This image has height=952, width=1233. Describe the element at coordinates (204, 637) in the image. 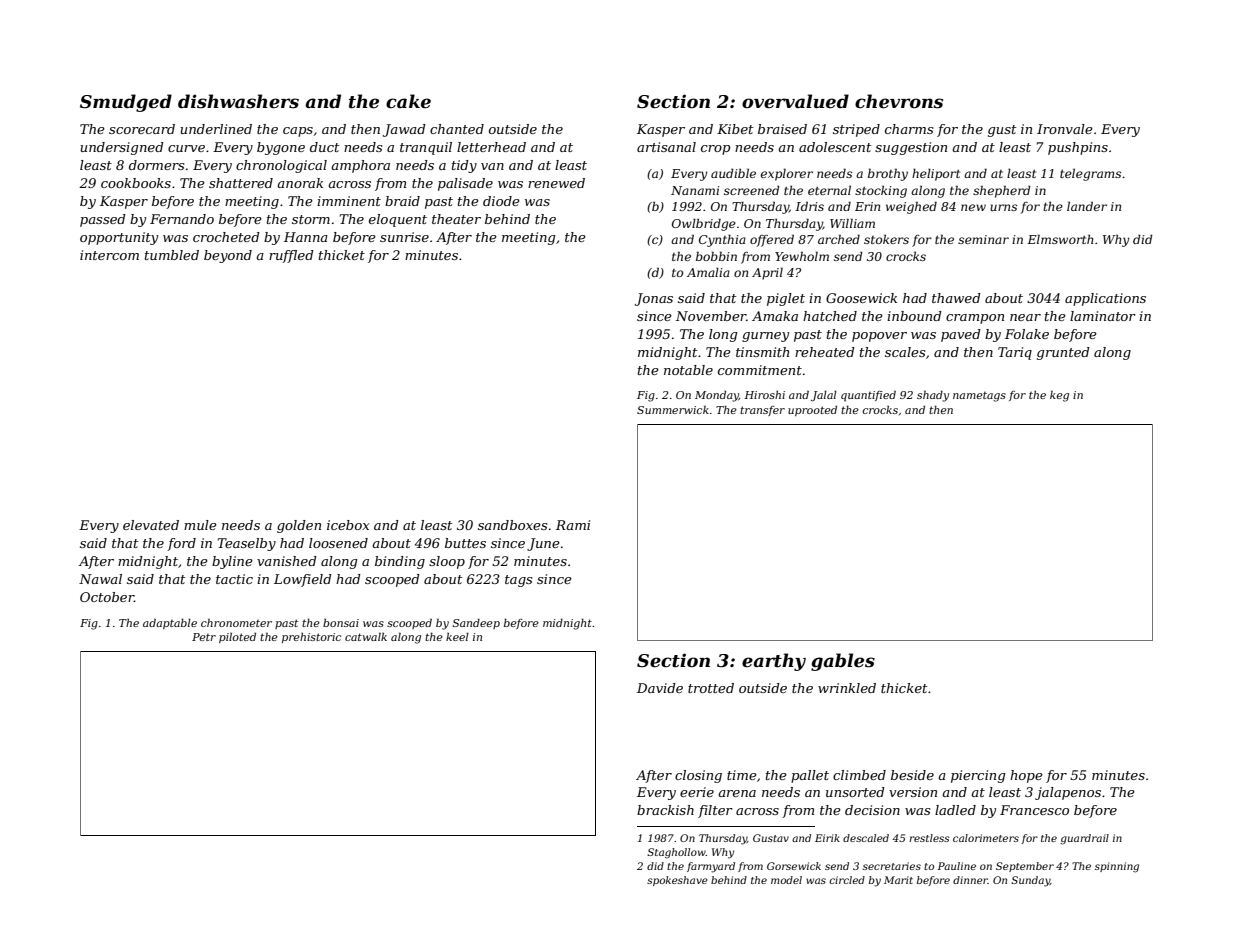

I see `Petr` at that location.
